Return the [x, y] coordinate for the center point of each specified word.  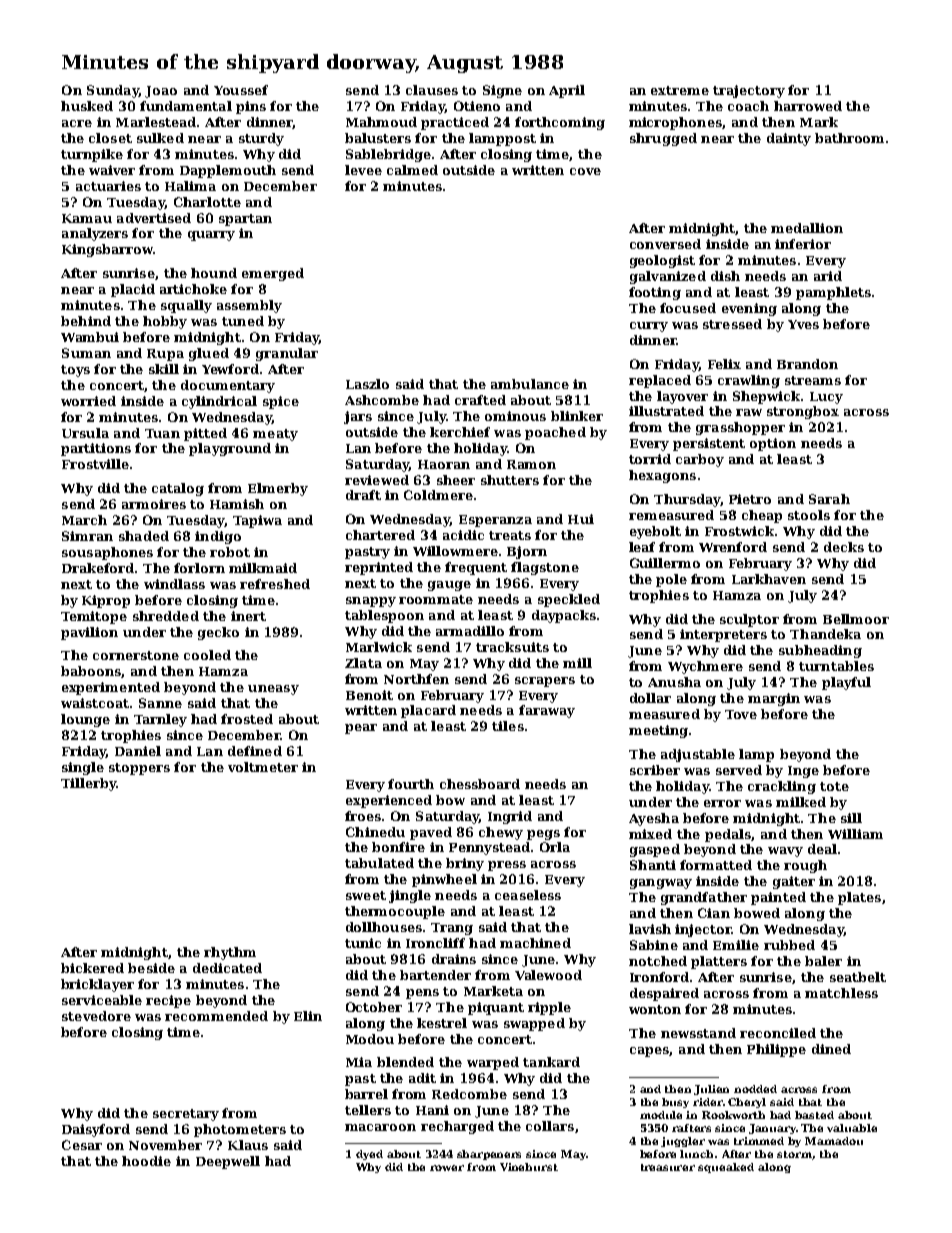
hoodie [146, 1161]
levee [363, 170]
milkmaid [263, 568]
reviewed [377, 480]
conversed [665, 244]
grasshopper [740, 428]
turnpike [92, 155]
